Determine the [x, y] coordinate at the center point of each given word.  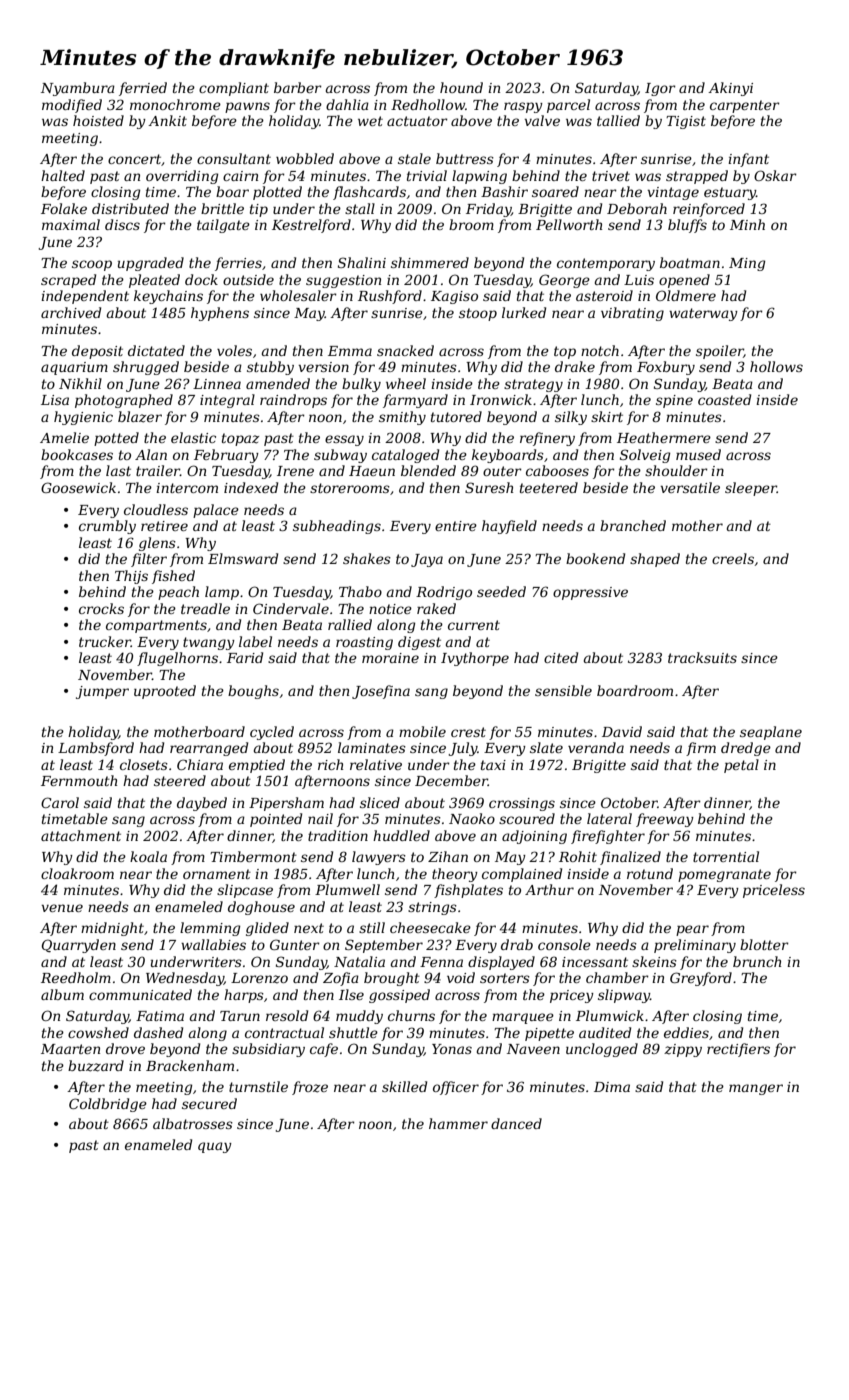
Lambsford [96, 749]
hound [461, 87]
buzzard [96, 1066]
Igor [660, 89]
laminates [372, 747]
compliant [234, 89]
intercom [187, 488]
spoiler [720, 352]
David [622, 731]
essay [344, 440]
